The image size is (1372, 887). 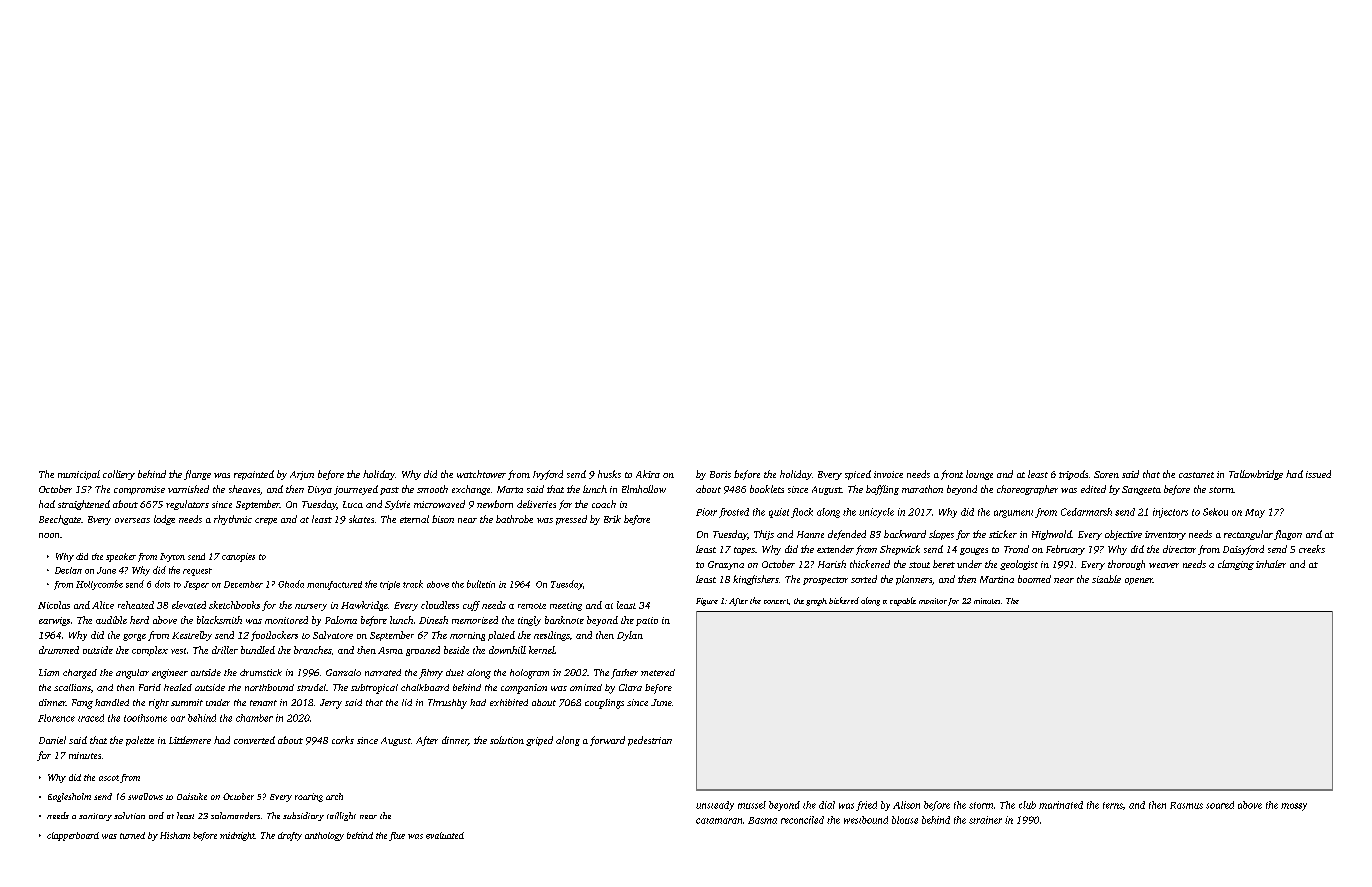 I want to click on drumstick, so click(x=261, y=672).
